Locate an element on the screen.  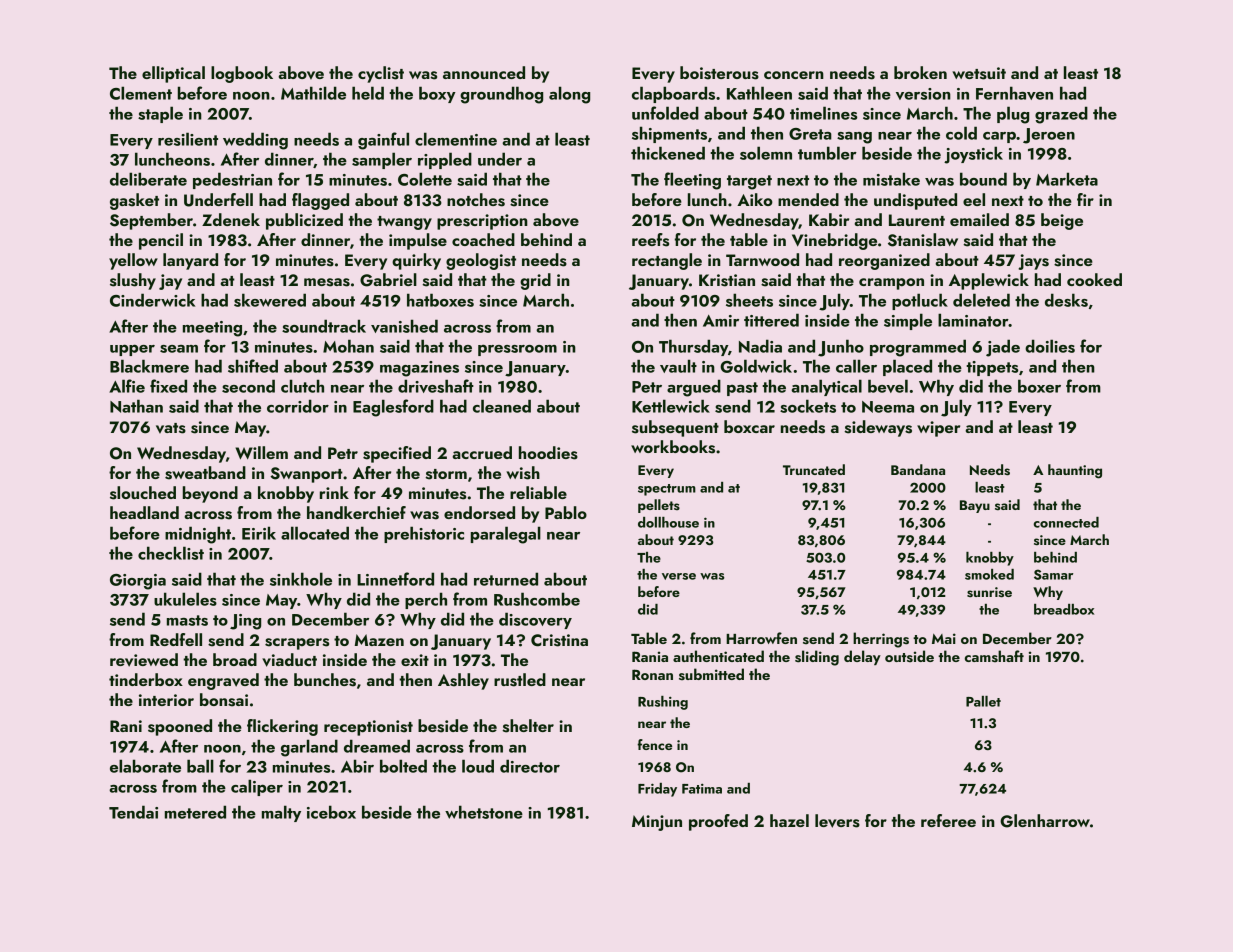
bonsai is located at coordinates (224, 700).
